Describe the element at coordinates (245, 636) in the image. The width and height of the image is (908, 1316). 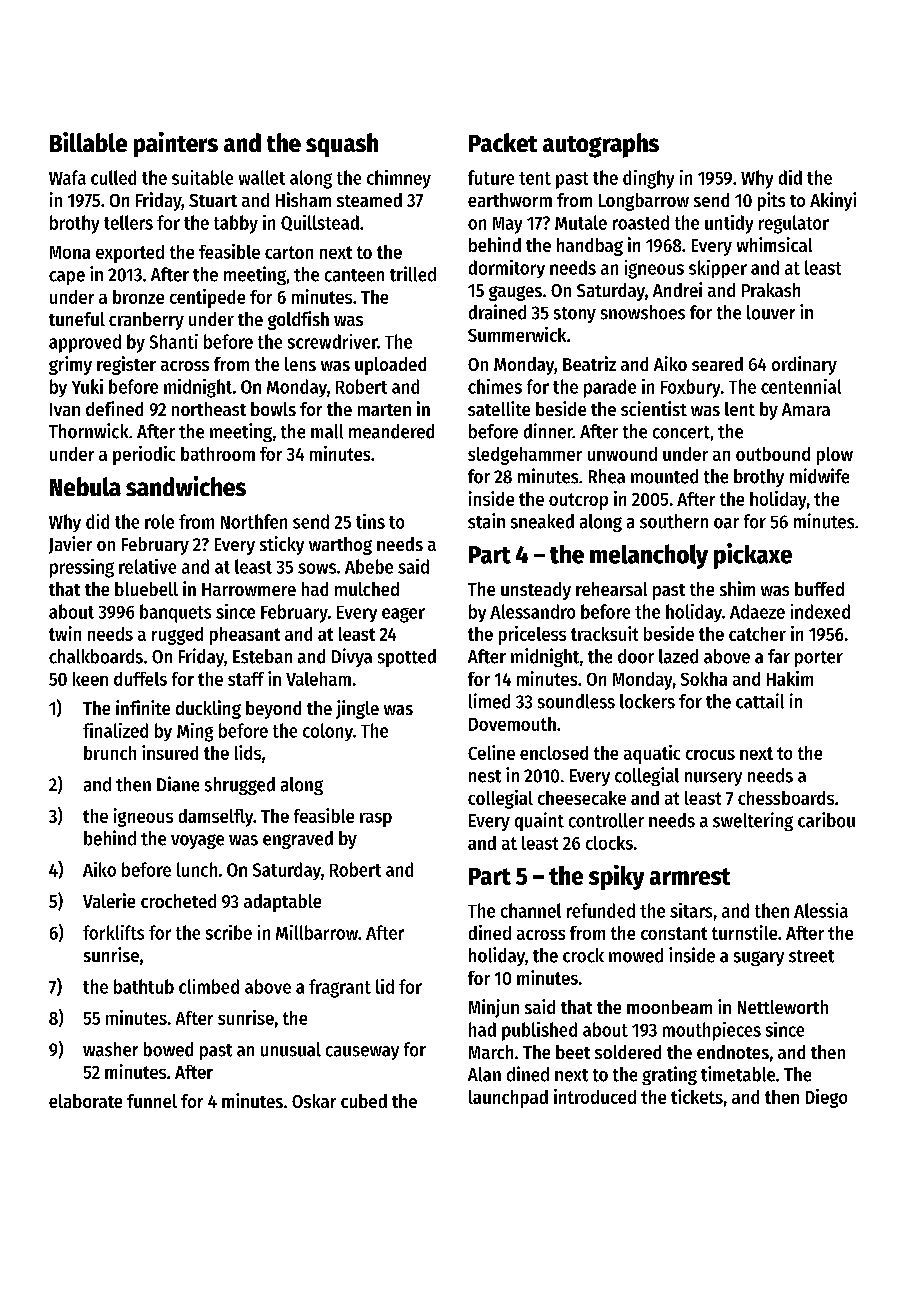
I see `pheasant` at that location.
